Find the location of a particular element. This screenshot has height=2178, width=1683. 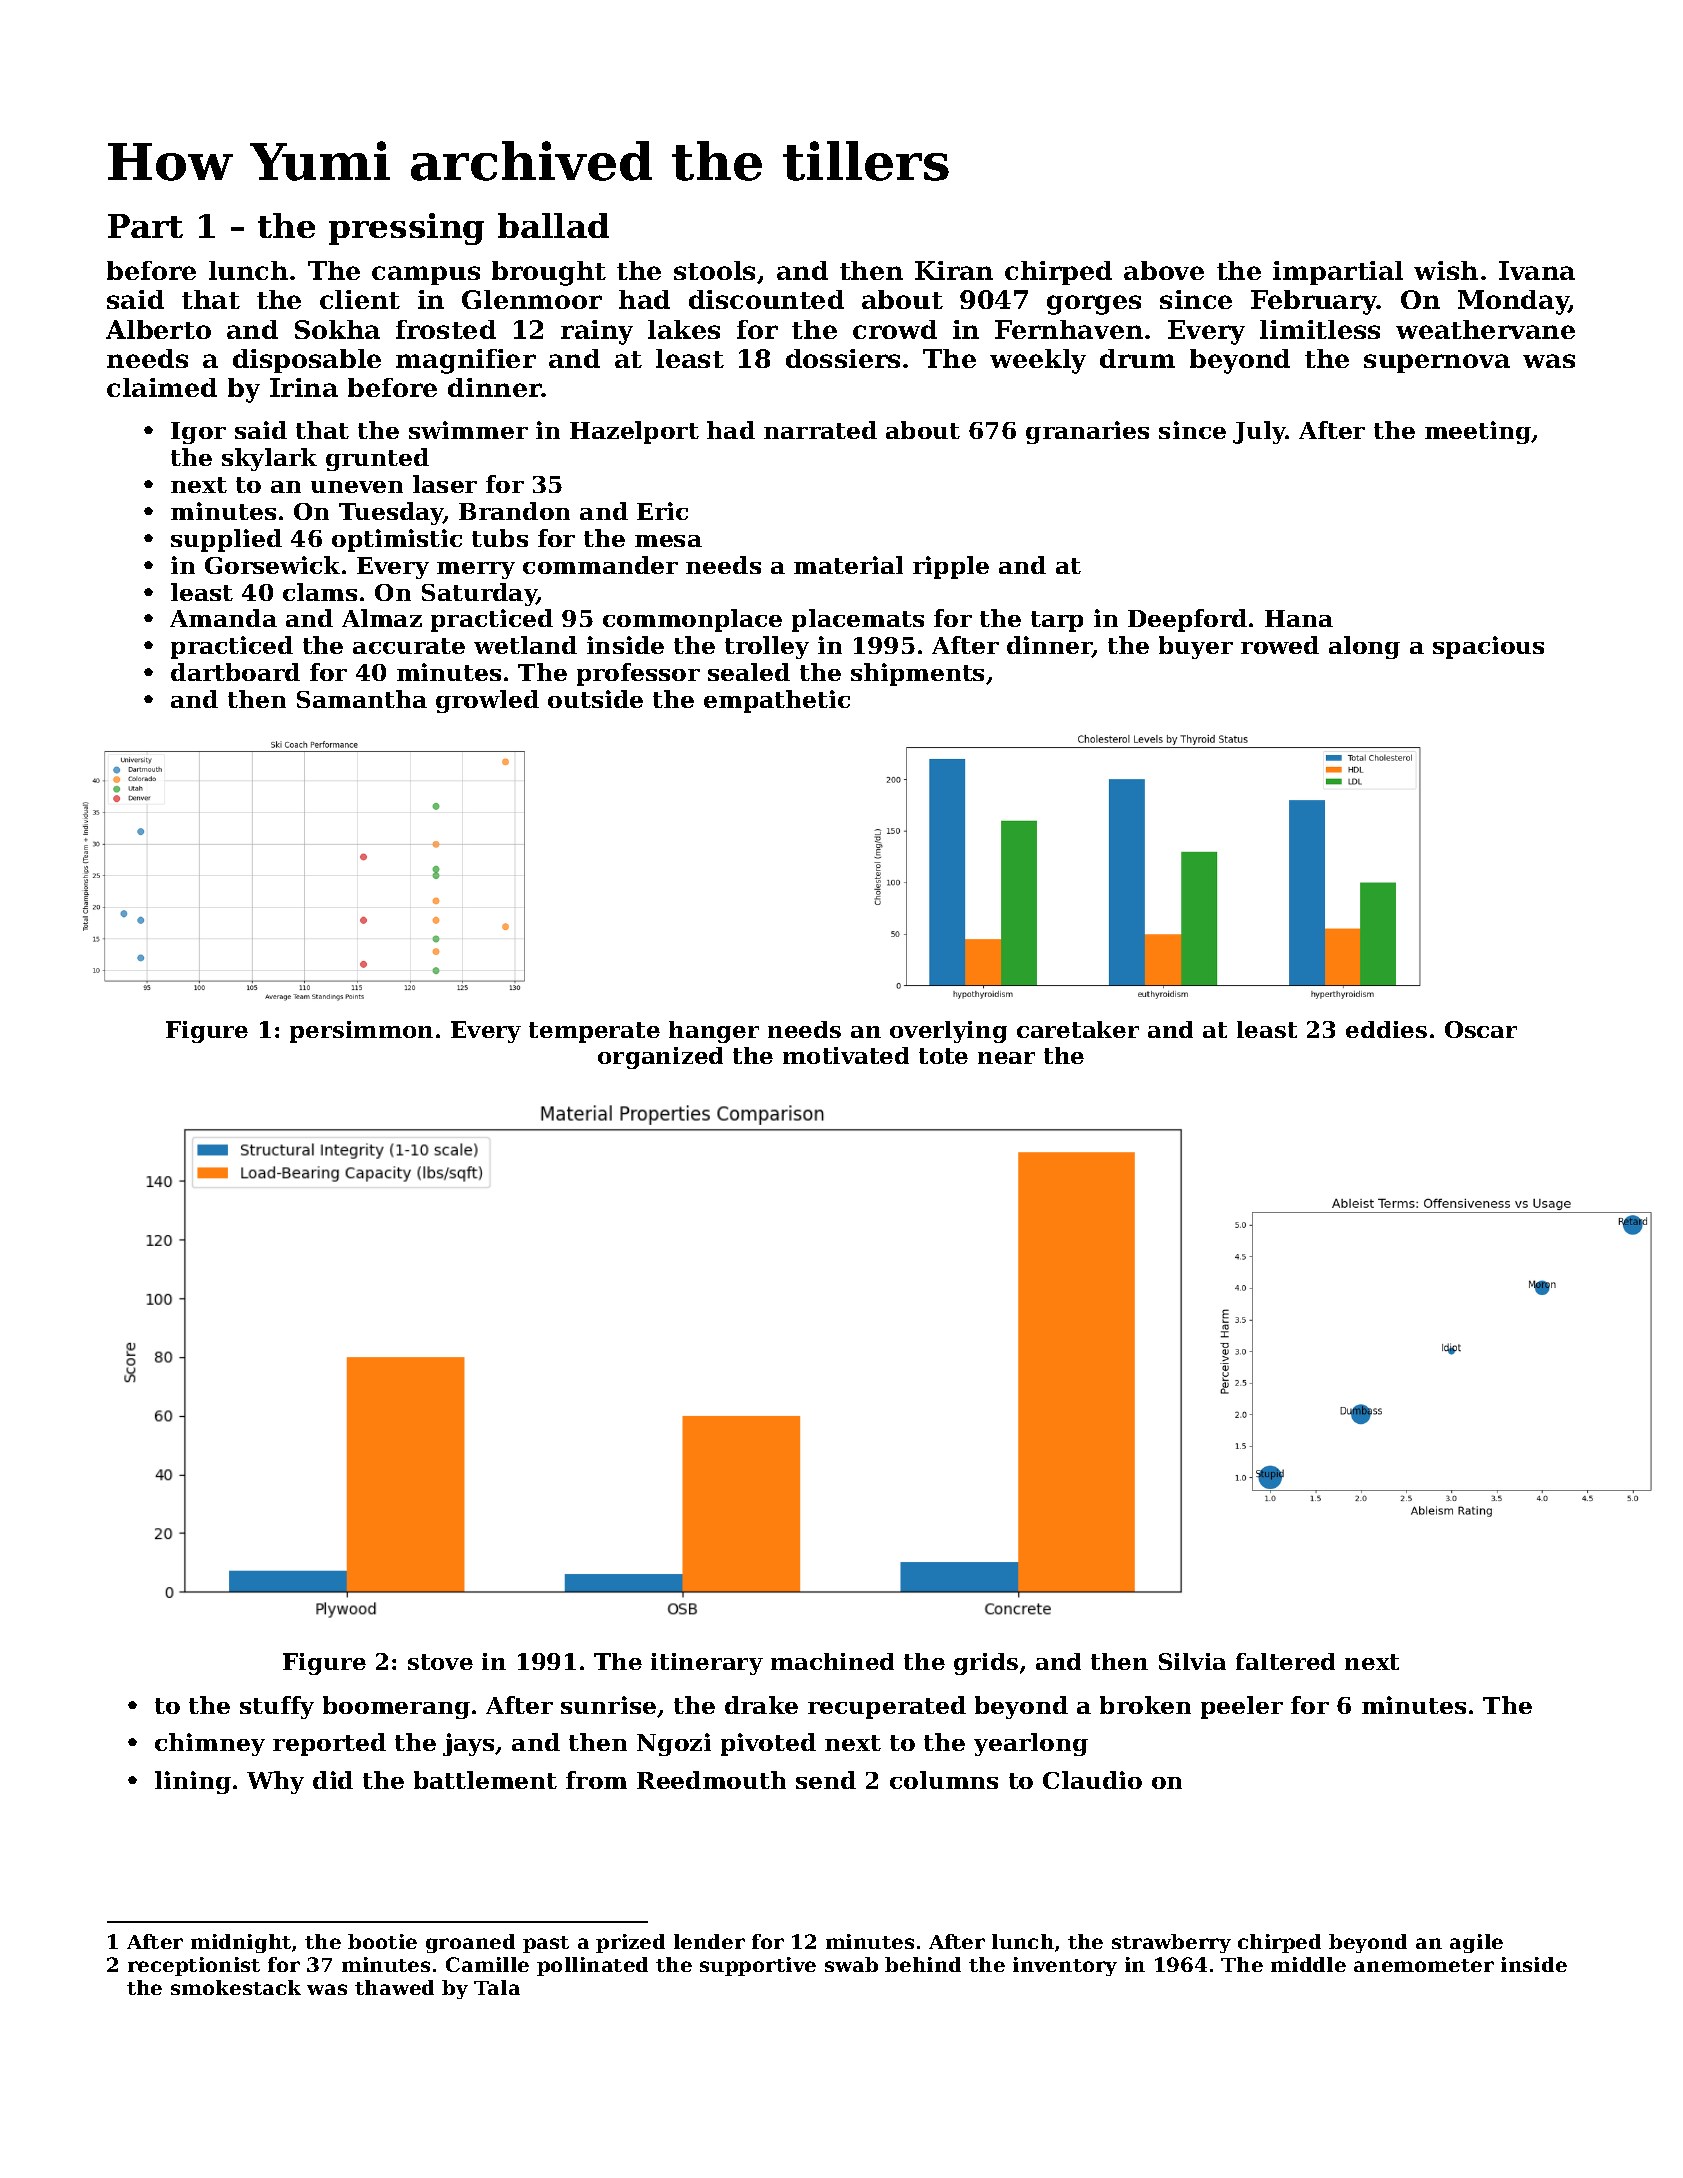

temperate is located at coordinates (594, 1032).
